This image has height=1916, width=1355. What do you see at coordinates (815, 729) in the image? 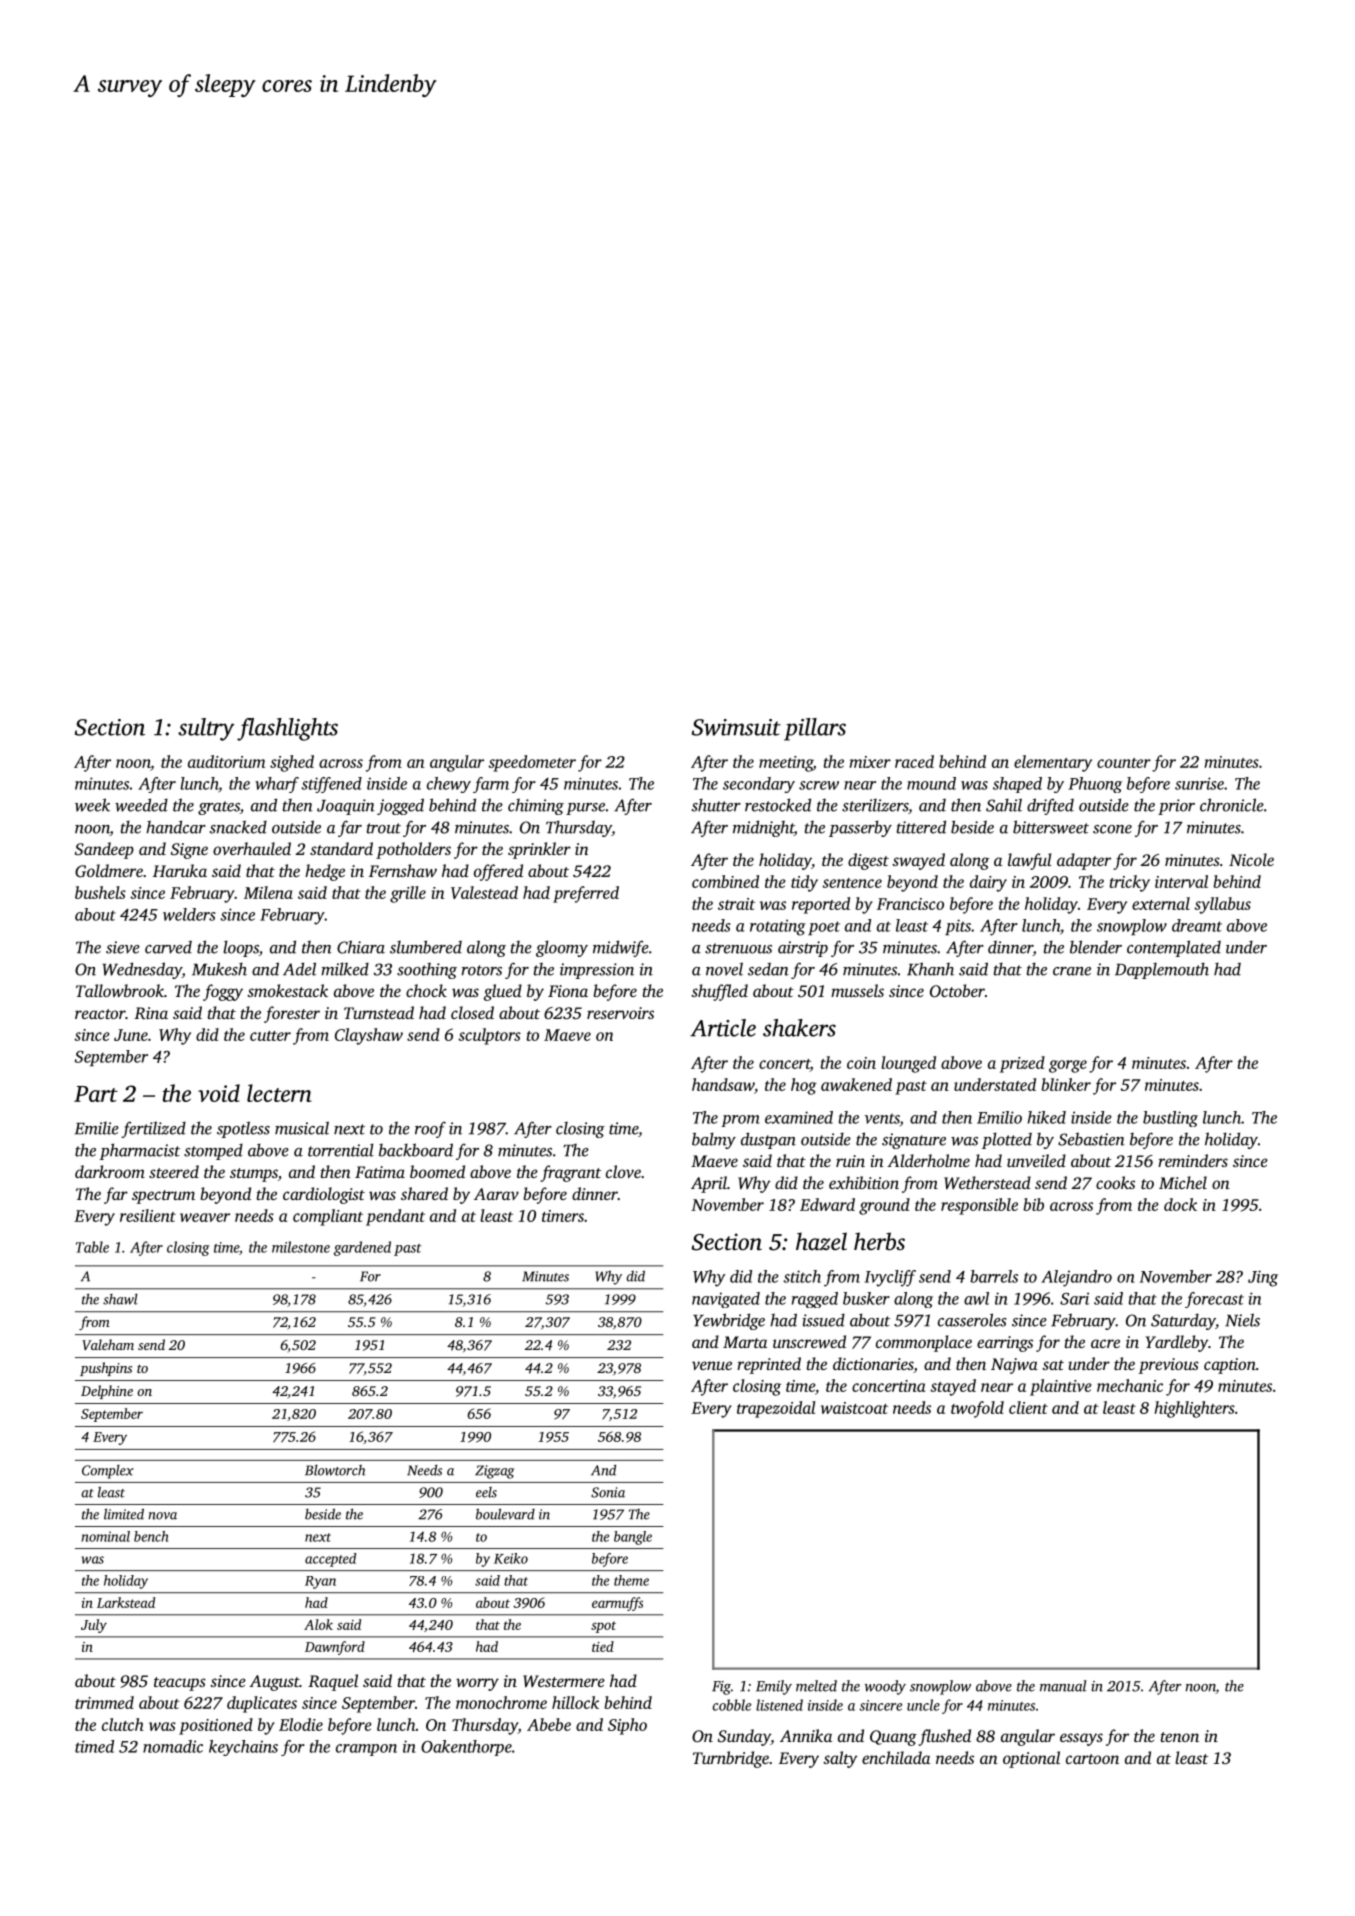
I see `pillars` at bounding box center [815, 729].
